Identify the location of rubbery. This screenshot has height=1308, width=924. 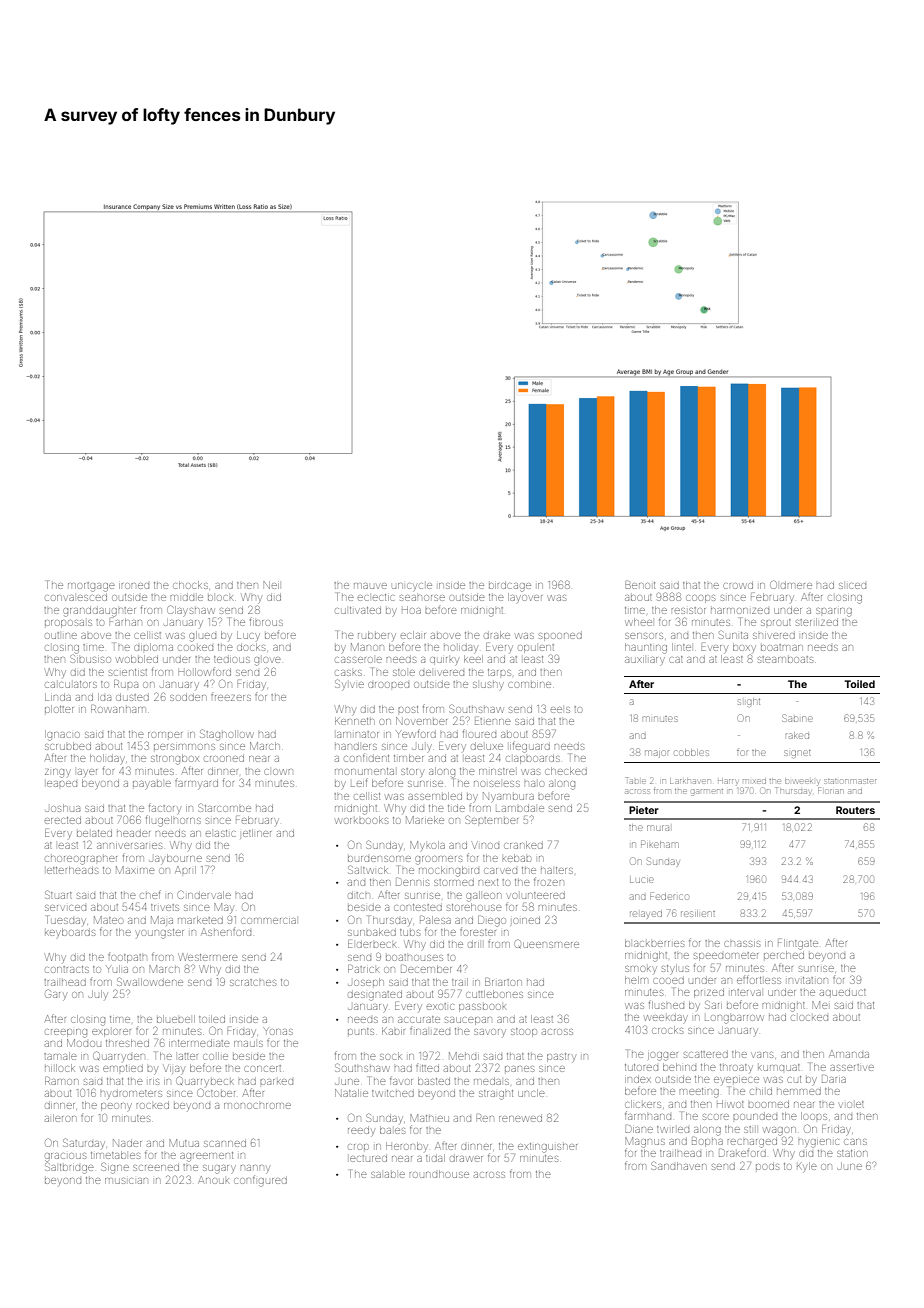
(377, 635).
